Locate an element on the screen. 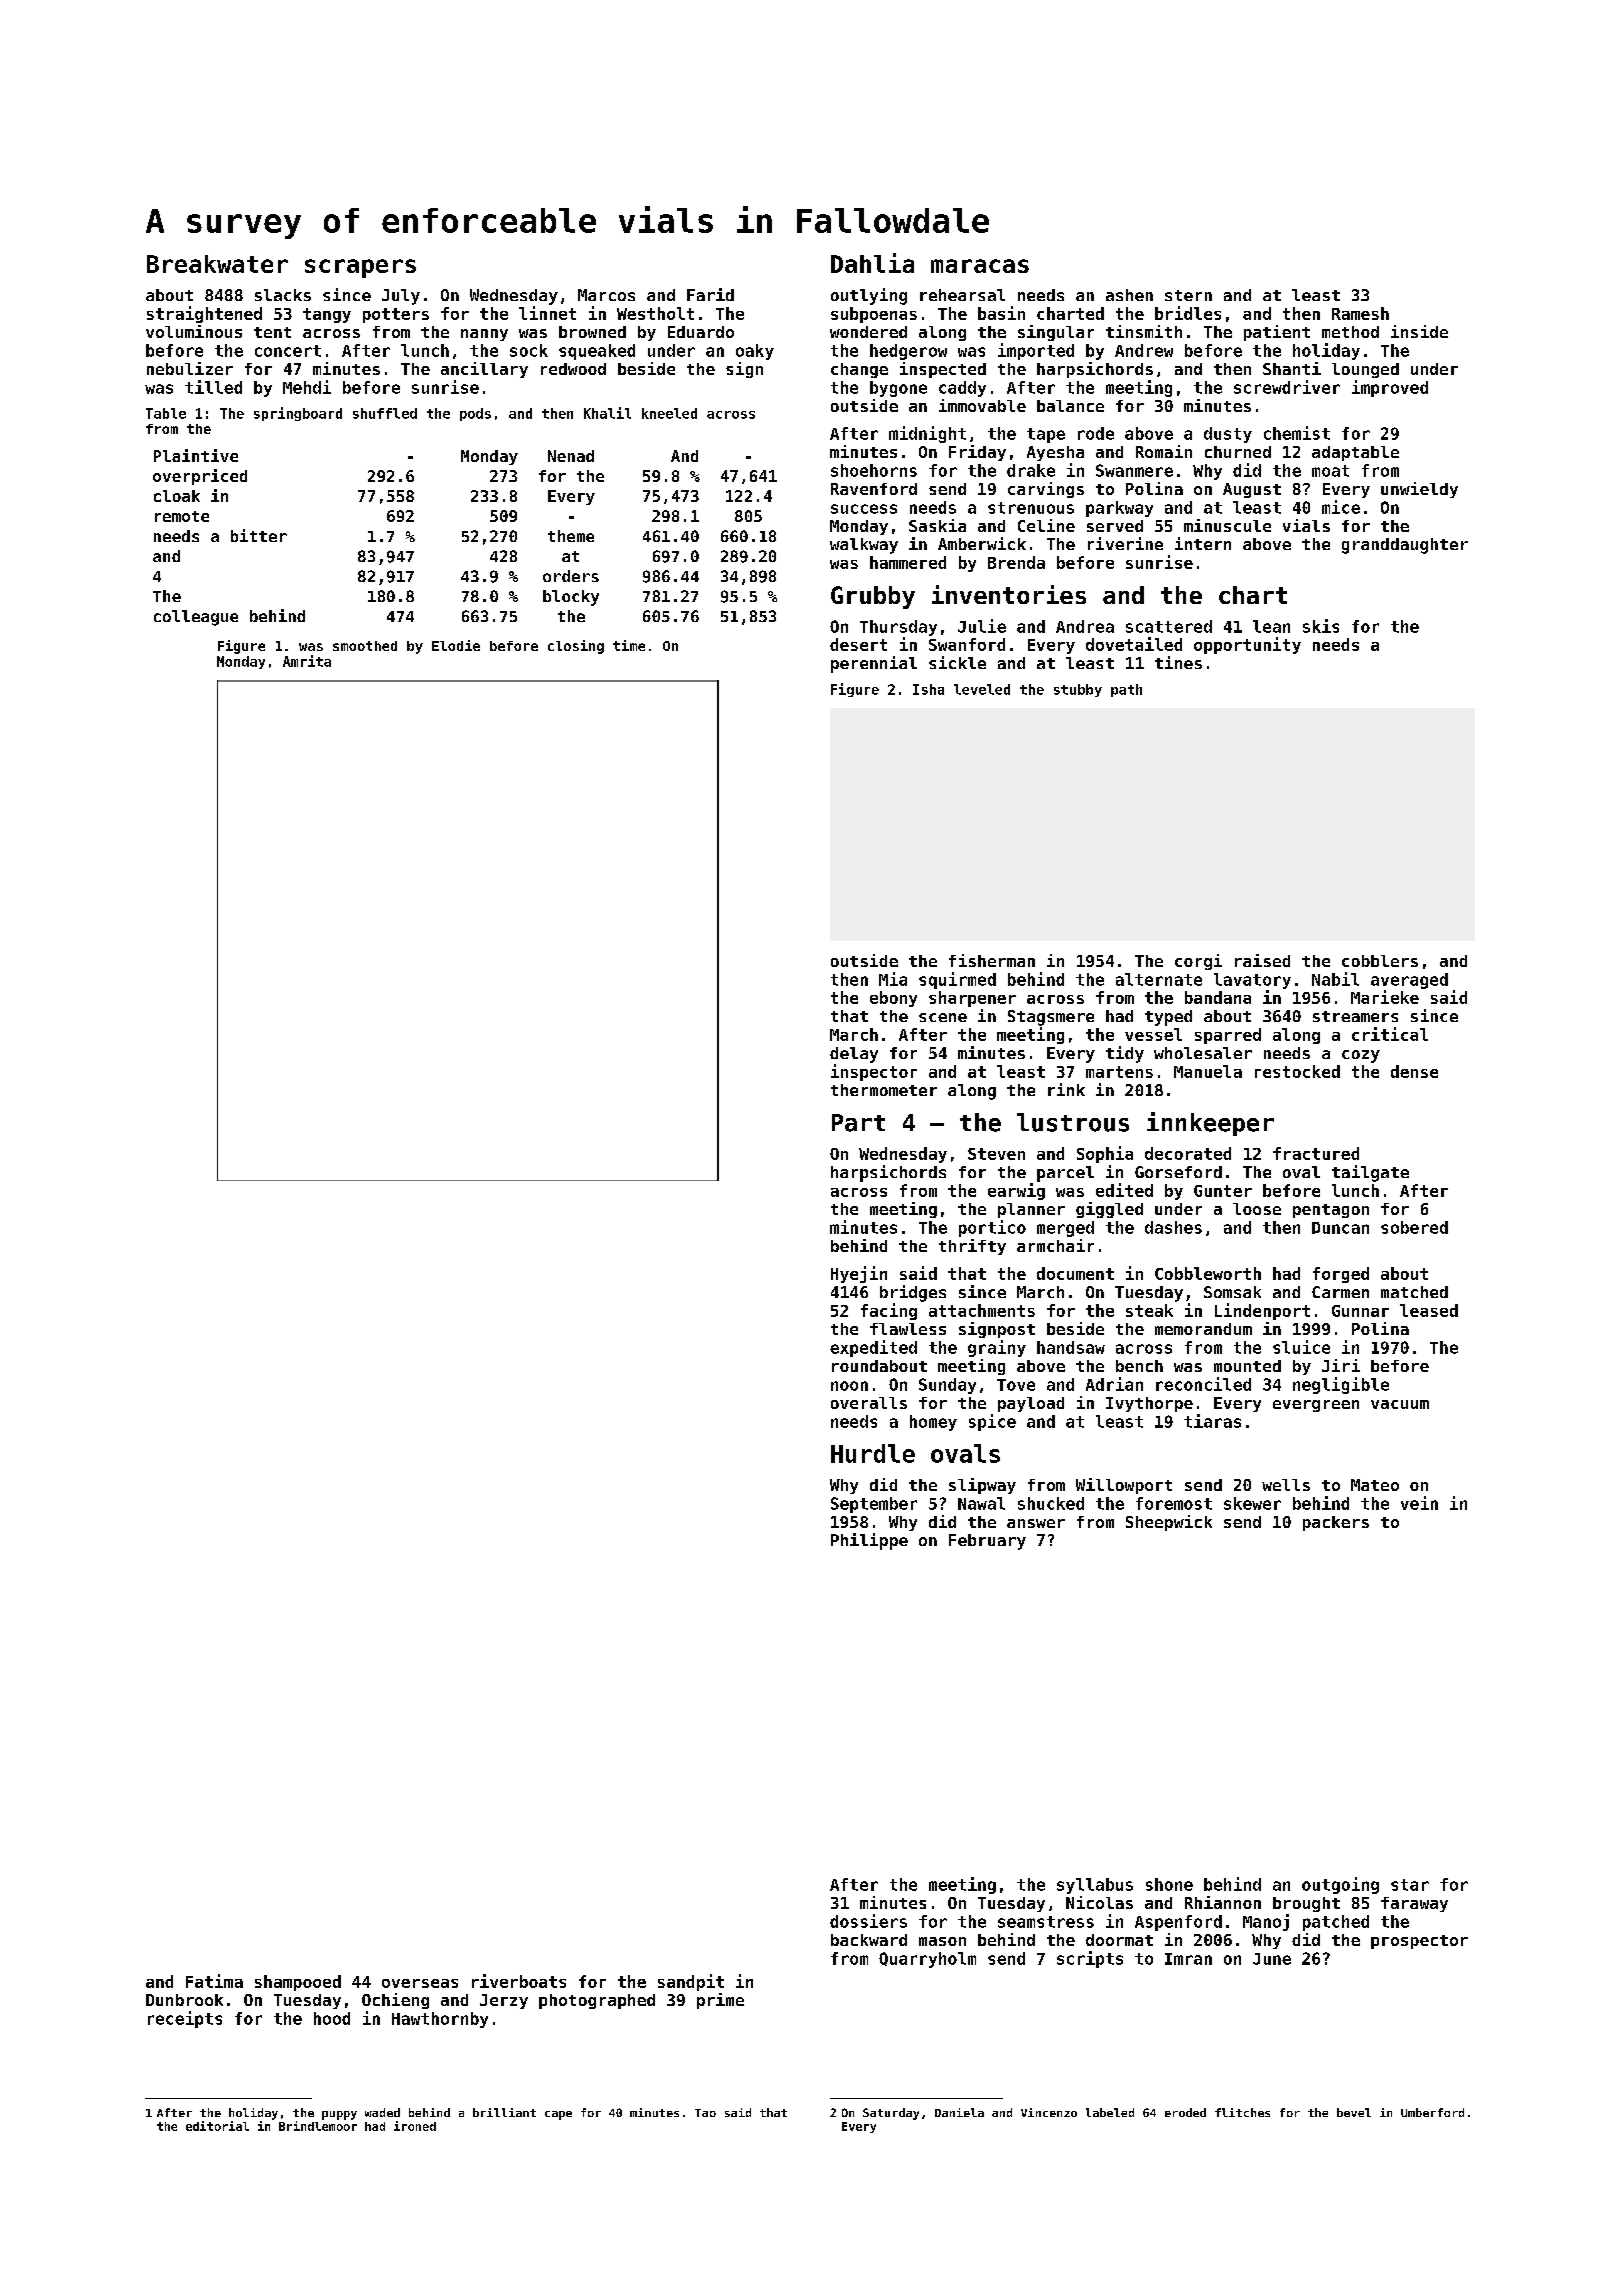 This screenshot has height=2292, width=1620. Philippe is located at coordinates (869, 1541).
